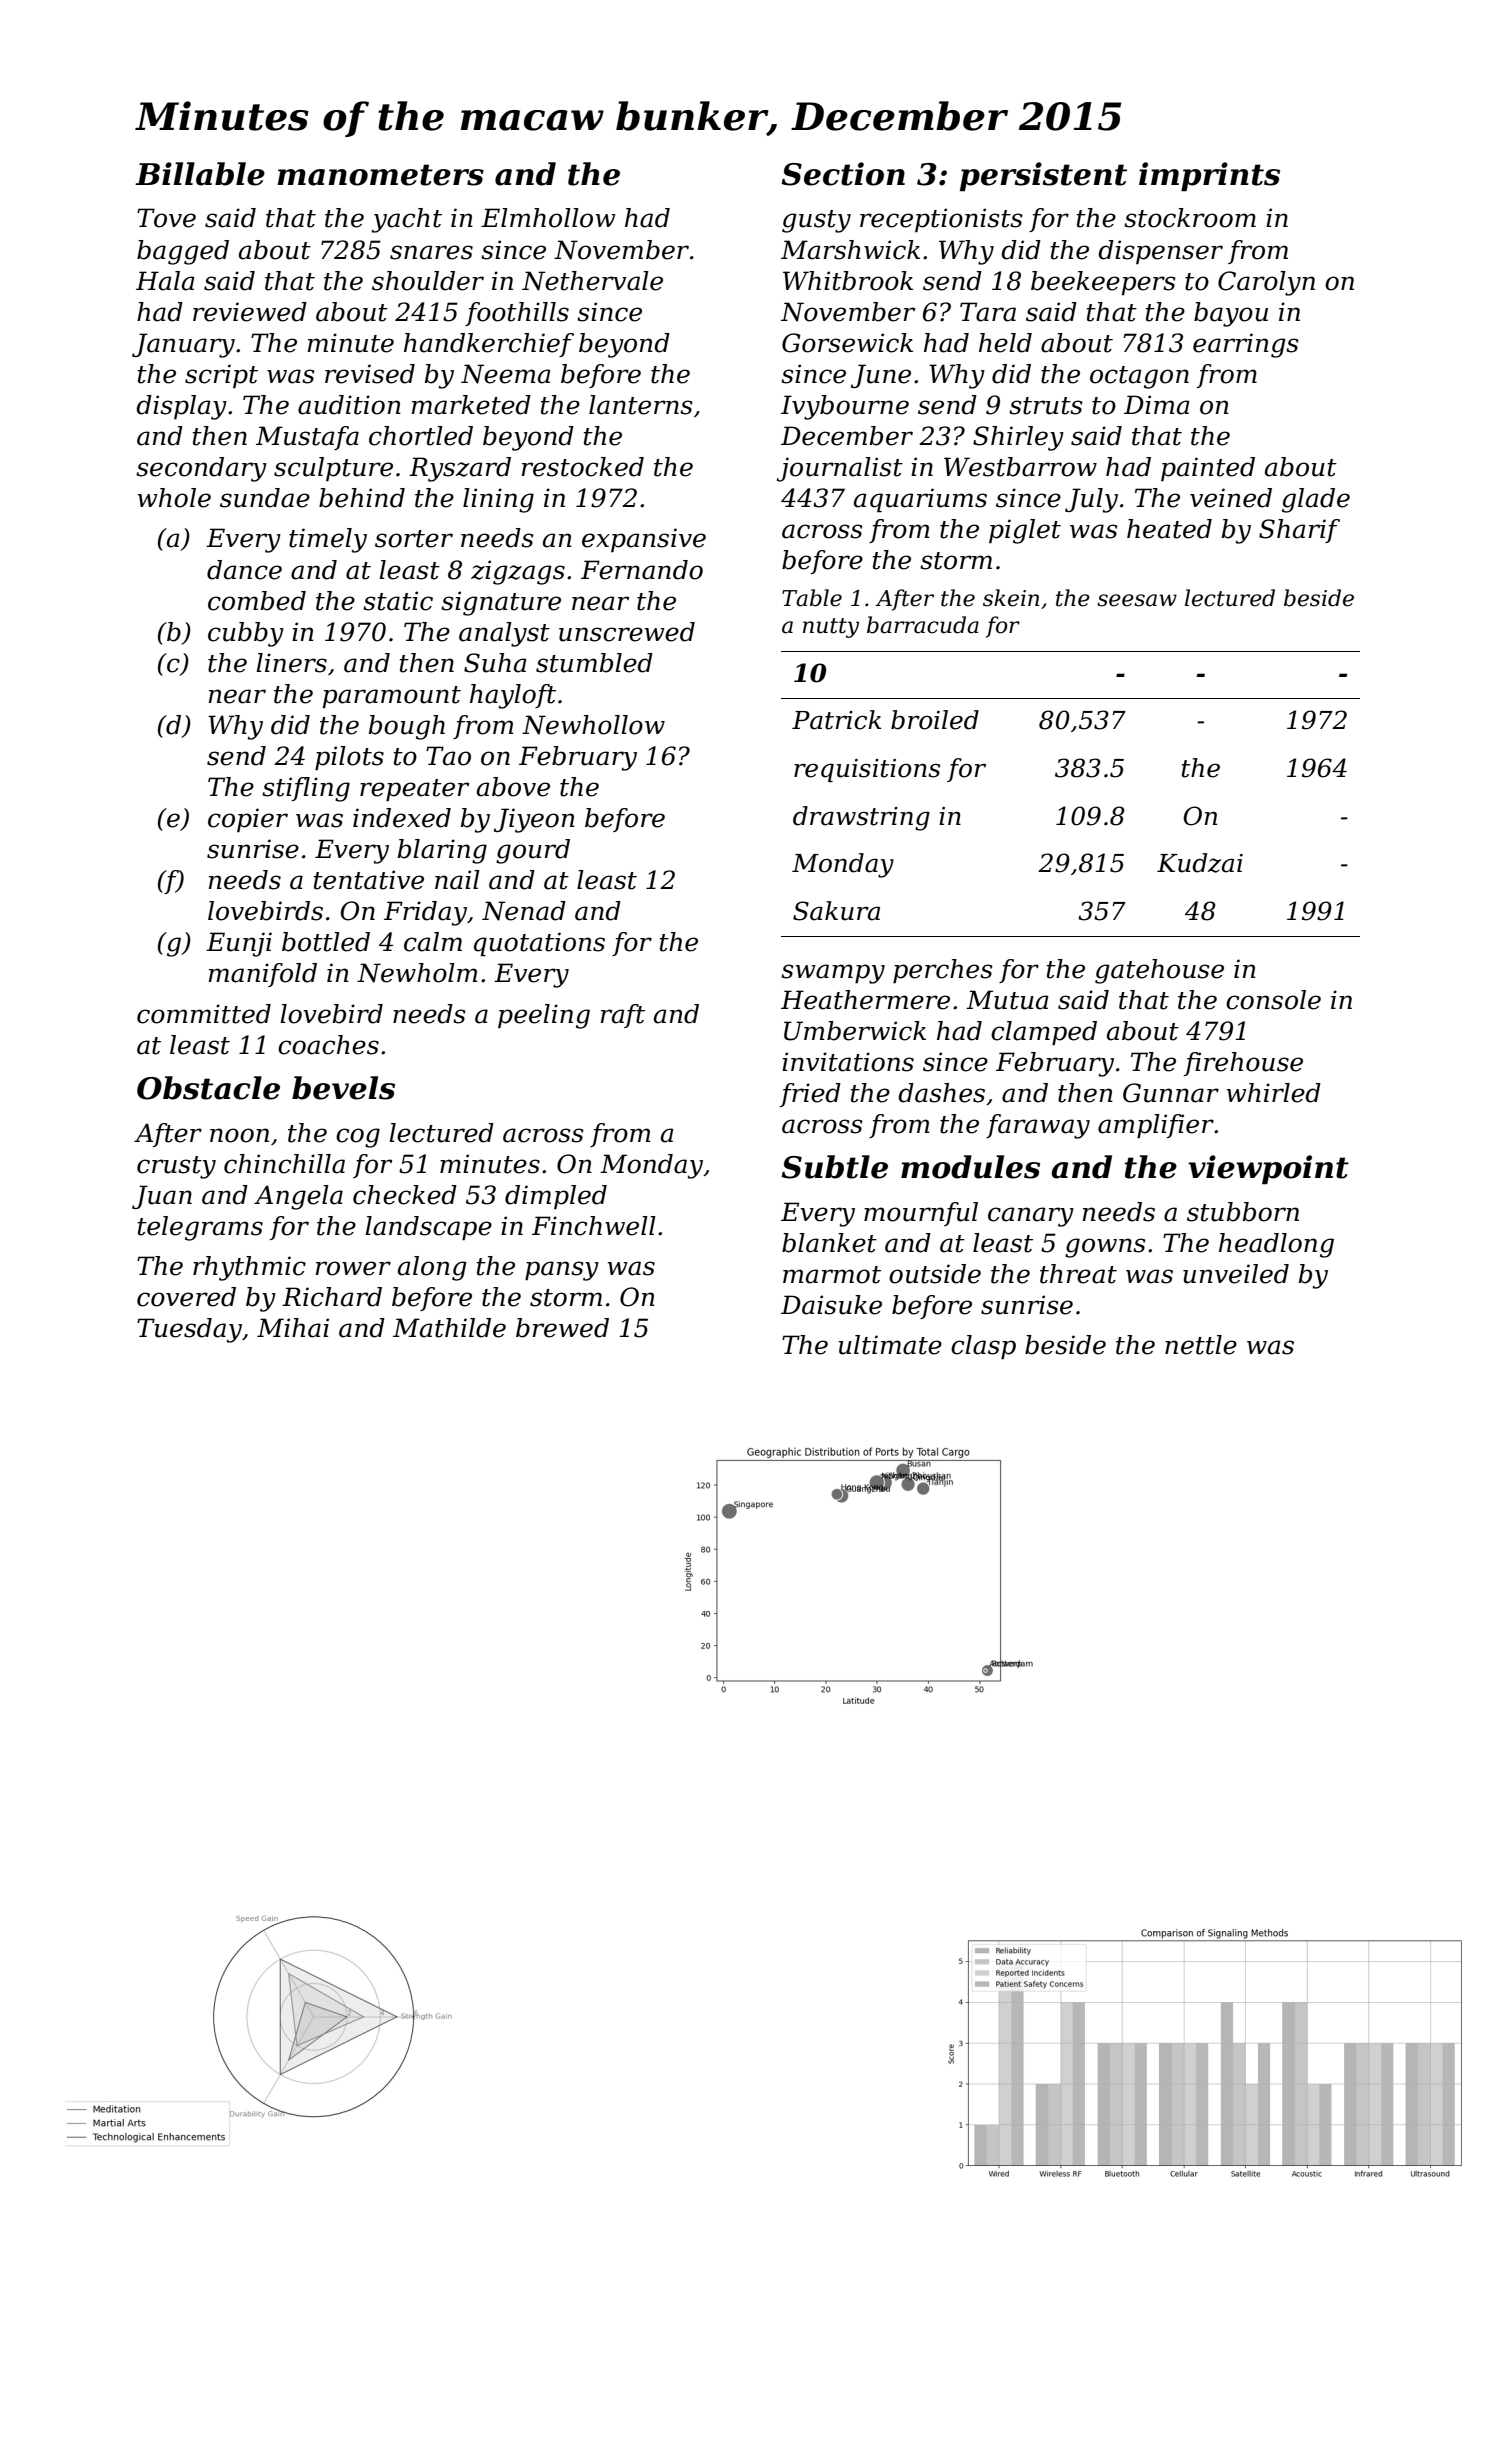 The width and height of the document is (1496, 2464). Describe the element at coordinates (592, 281) in the document. I see `Nethervale` at that location.
